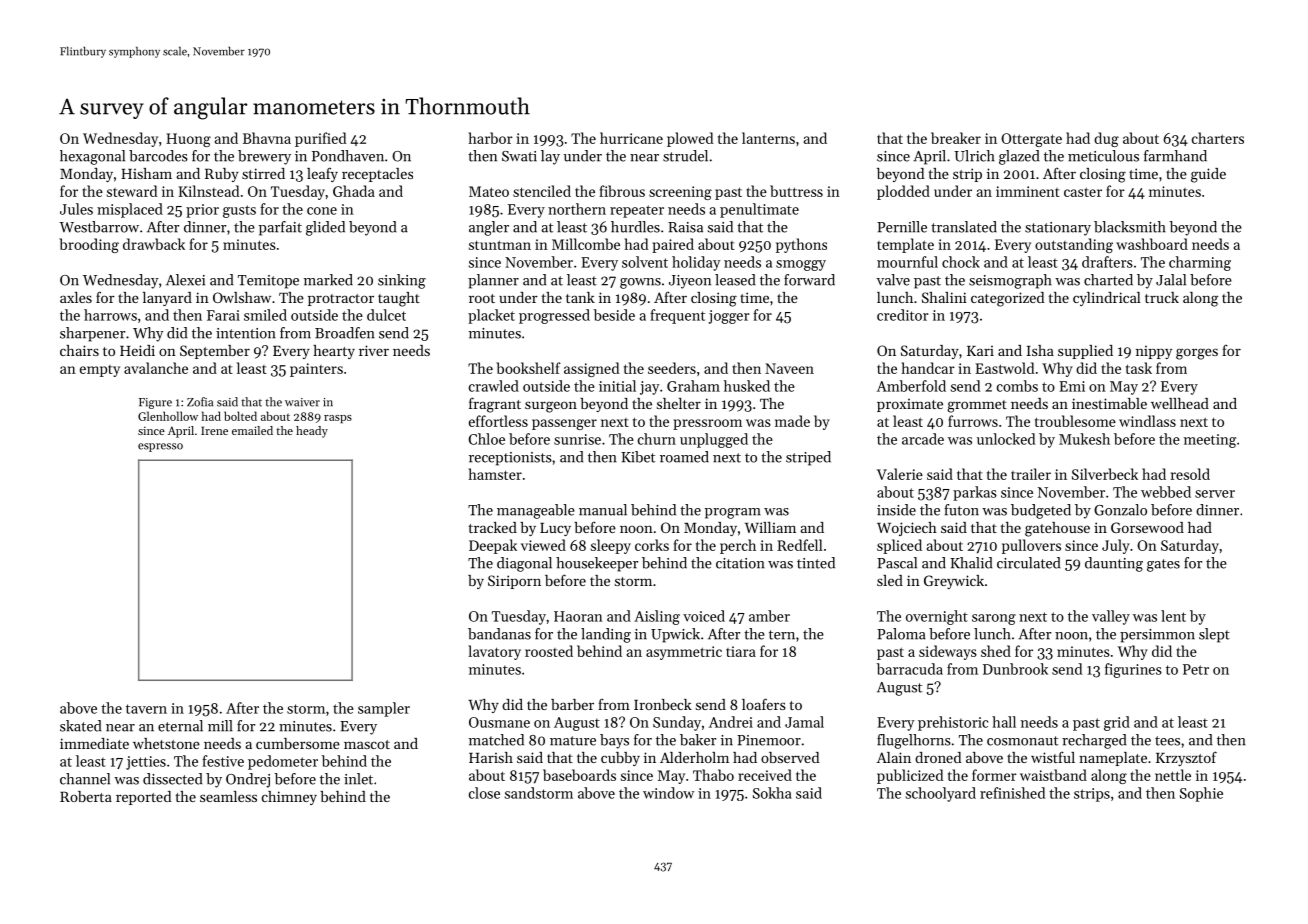  I want to click on tavern, so click(146, 709).
